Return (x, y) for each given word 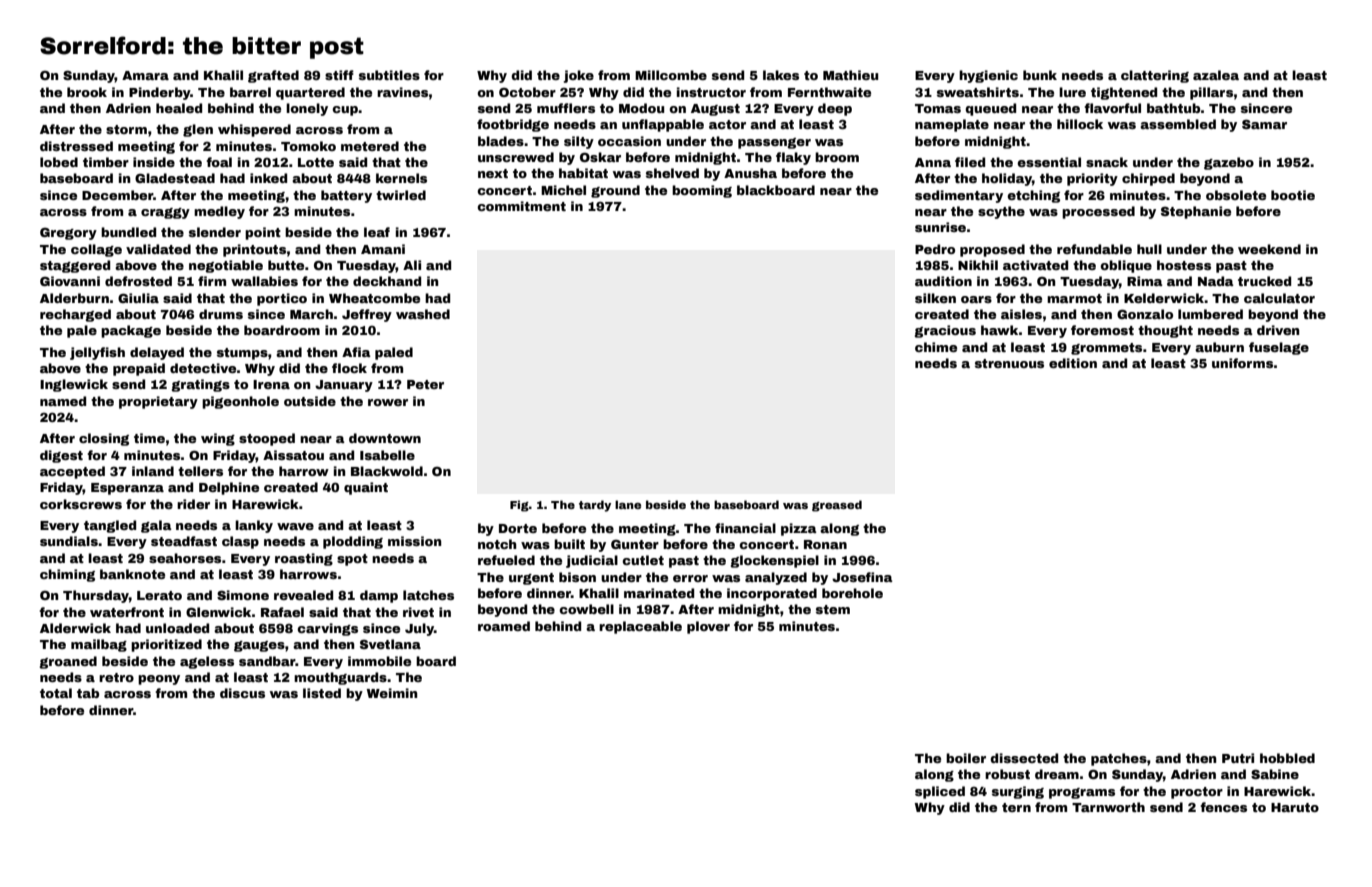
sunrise (940, 227)
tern (1016, 807)
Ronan (825, 544)
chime (936, 347)
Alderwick (75, 628)
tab (88, 693)
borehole (852, 593)
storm (126, 129)
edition (1073, 363)
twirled (401, 195)
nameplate (952, 125)
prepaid (139, 369)
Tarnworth (1108, 807)
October (527, 92)
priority (1092, 179)
